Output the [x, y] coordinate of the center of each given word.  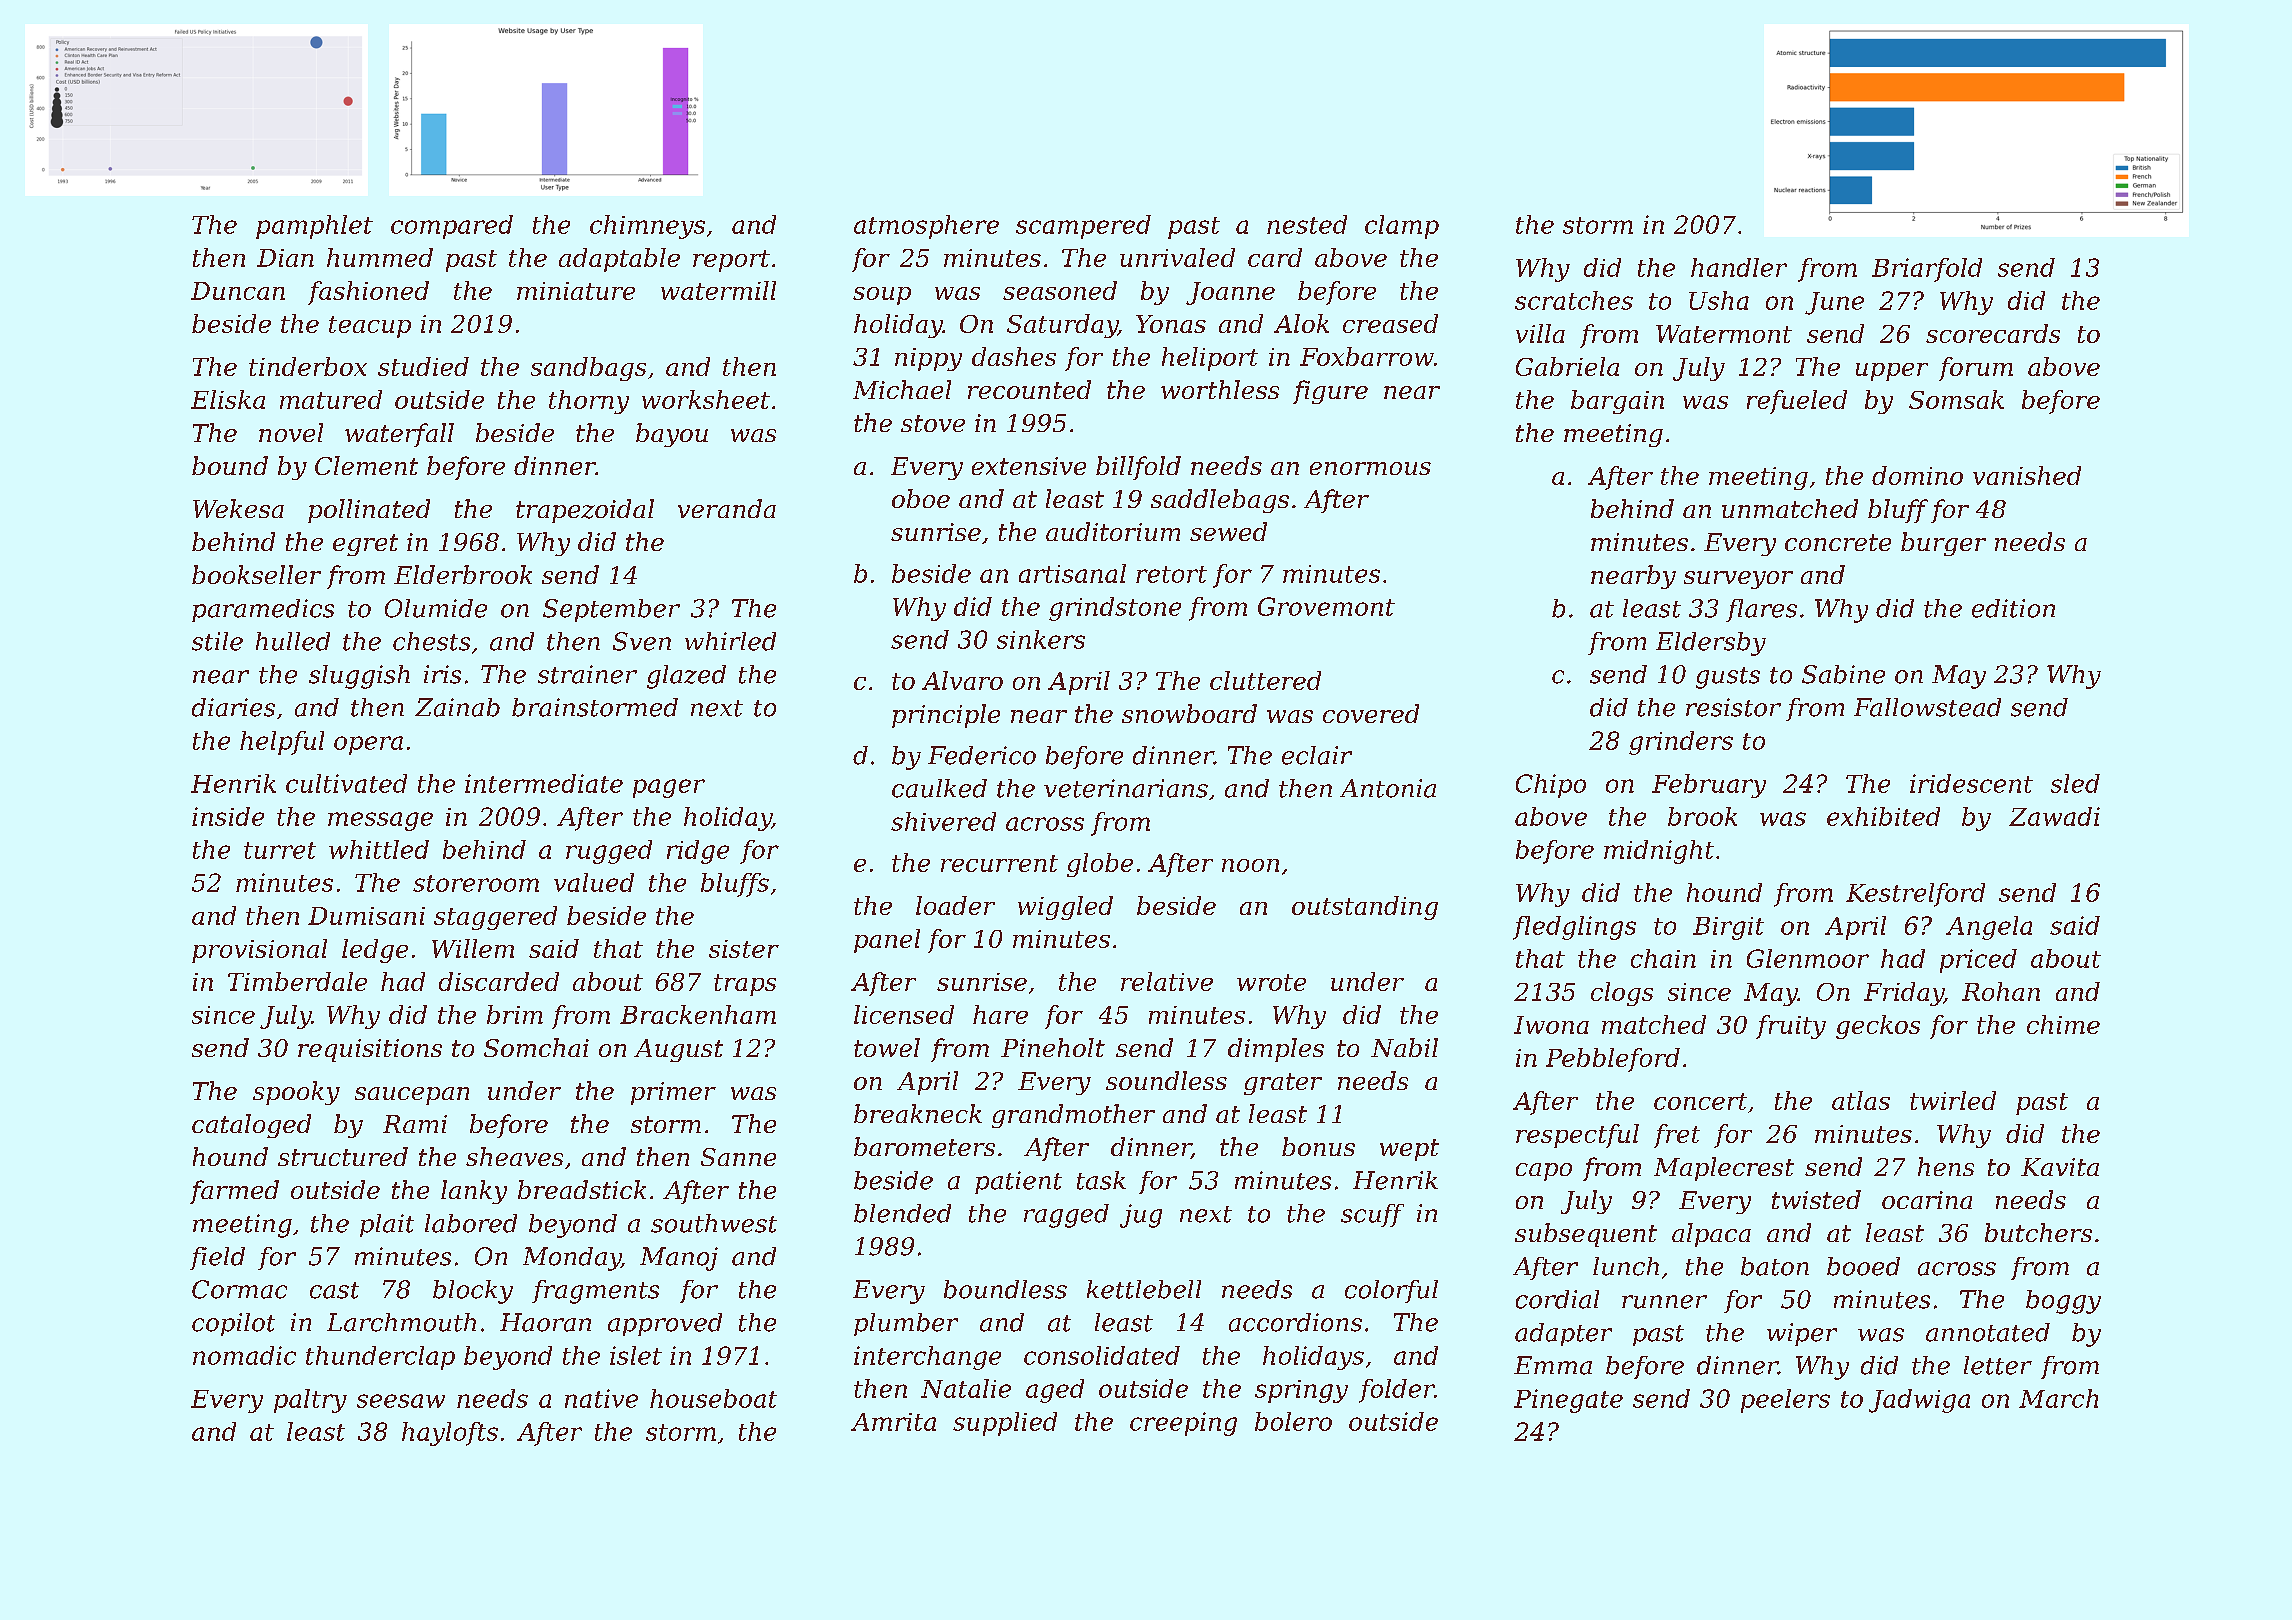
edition [2013, 608]
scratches [1574, 300]
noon [1250, 865]
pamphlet [314, 227]
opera [368, 745]
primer [673, 1093]
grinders [1681, 743]
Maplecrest [1724, 1169]
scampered [1083, 227]
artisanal [1072, 573]
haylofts [450, 1434]
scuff [1372, 1215]
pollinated [369, 511]
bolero [1293, 1421]
